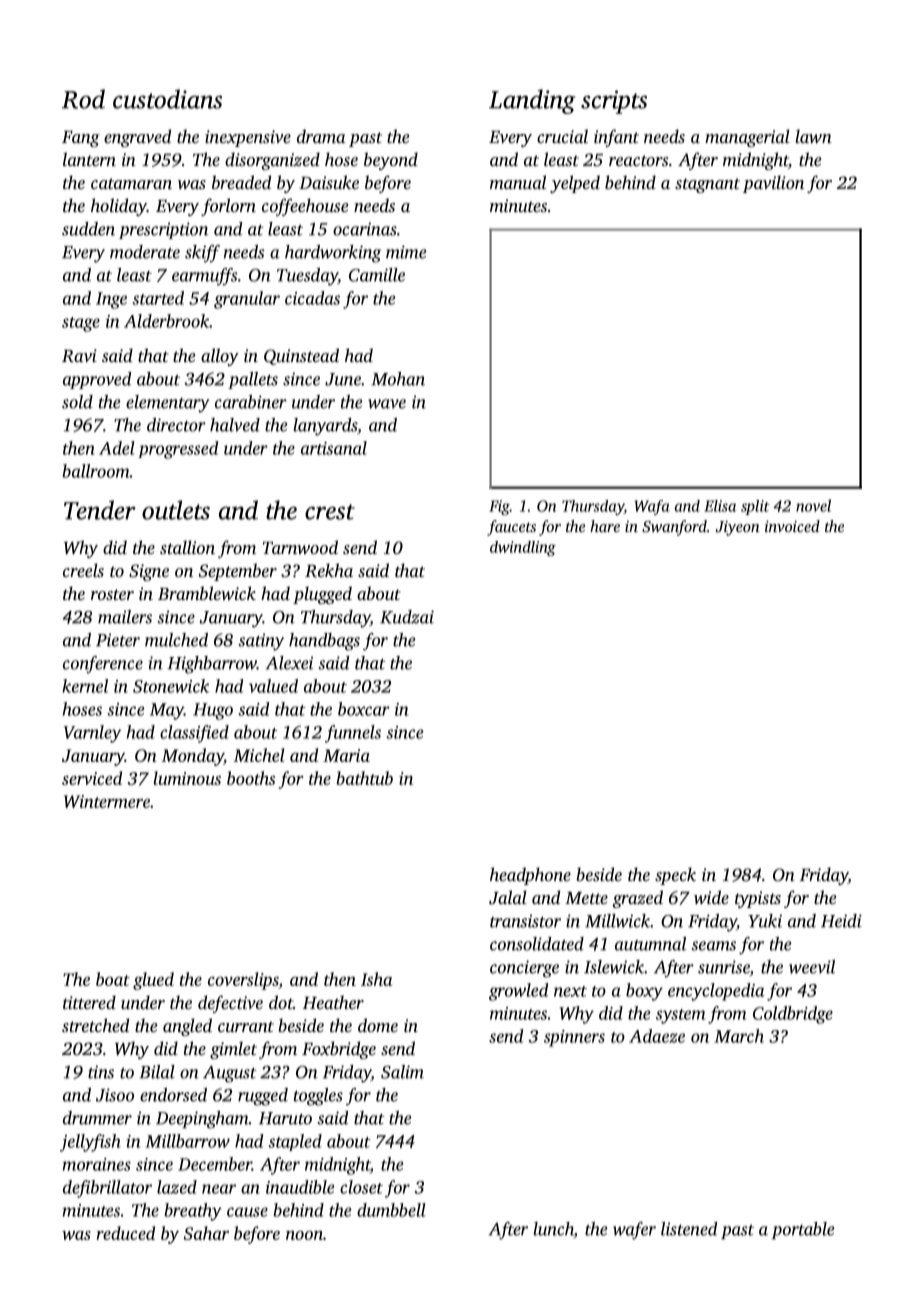  Describe the element at coordinates (813, 505) in the screenshot. I see `novel` at that location.
